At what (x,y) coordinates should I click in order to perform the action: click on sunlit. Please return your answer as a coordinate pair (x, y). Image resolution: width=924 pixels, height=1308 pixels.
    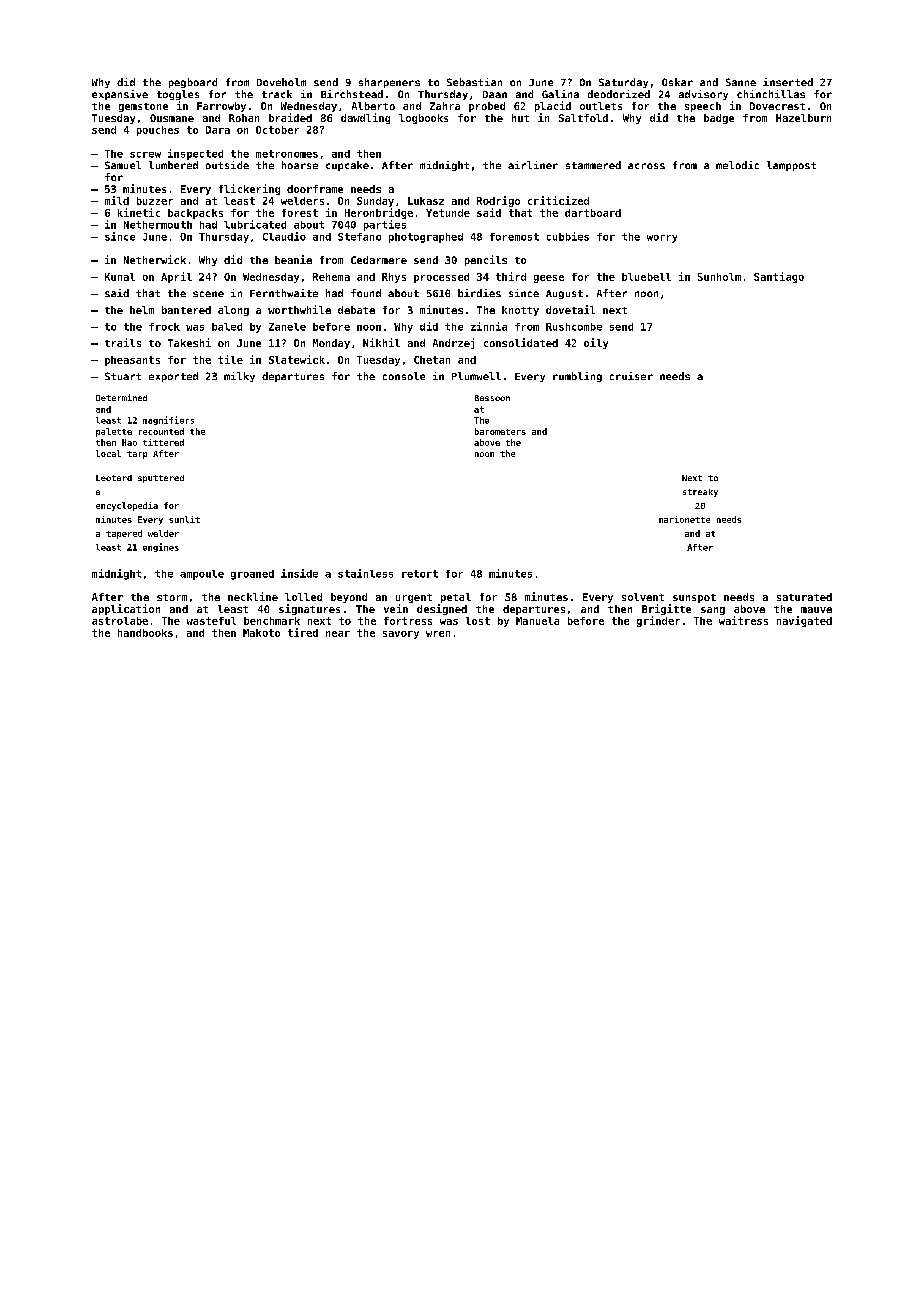
    Looking at the image, I should click on (184, 519).
